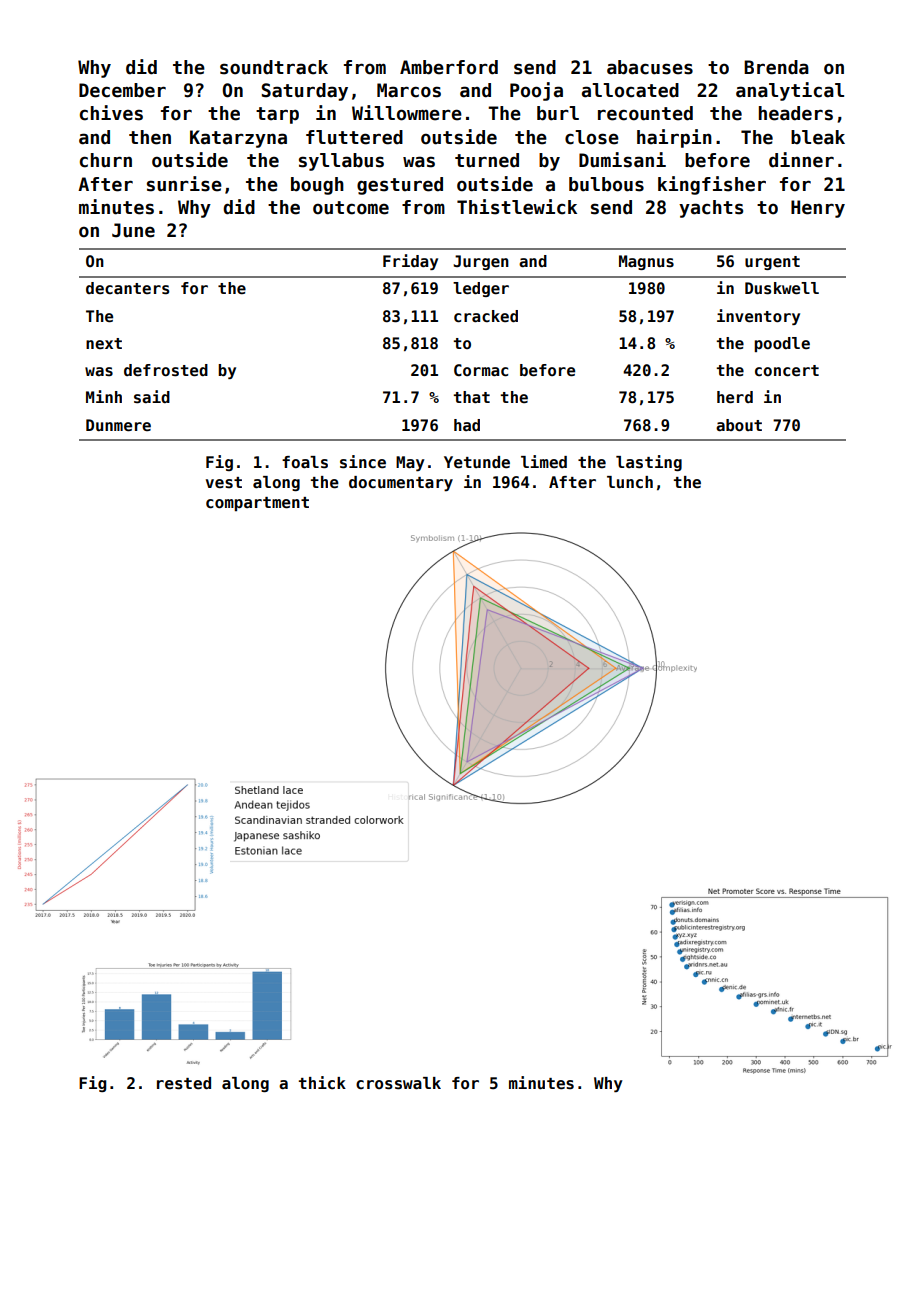 This screenshot has height=1308, width=924. What do you see at coordinates (184, 1083) in the screenshot?
I see `rested` at bounding box center [184, 1083].
